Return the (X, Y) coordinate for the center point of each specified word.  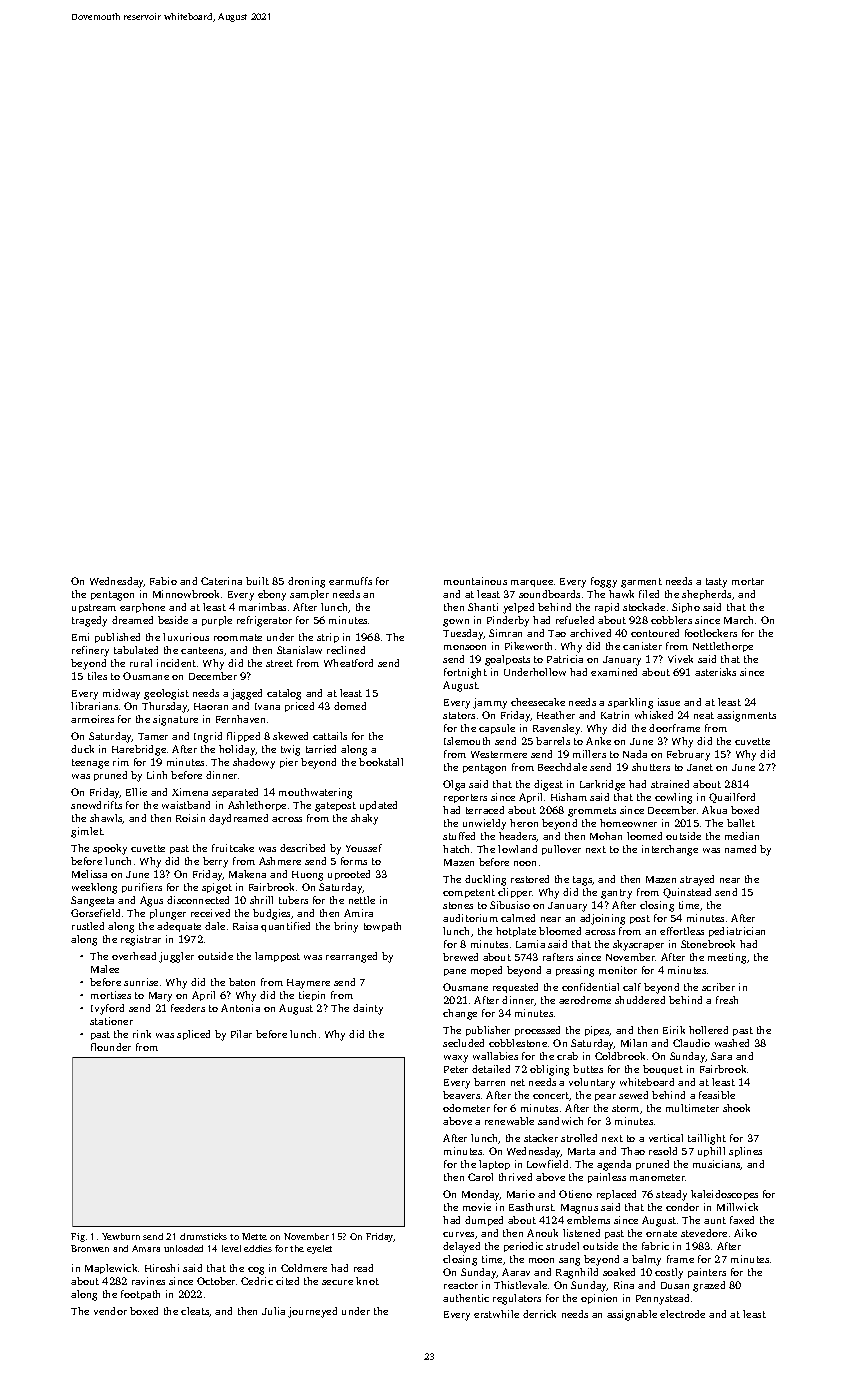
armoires (92, 719)
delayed (461, 1247)
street (279, 663)
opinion (599, 1299)
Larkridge (602, 785)
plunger (168, 914)
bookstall (381, 762)
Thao (633, 1151)
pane (455, 972)
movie (477, 1207)
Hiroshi (162, 1268)
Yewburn (121, 1236)
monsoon (465, 647)
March (738, 620)
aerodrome (585, 1000)
